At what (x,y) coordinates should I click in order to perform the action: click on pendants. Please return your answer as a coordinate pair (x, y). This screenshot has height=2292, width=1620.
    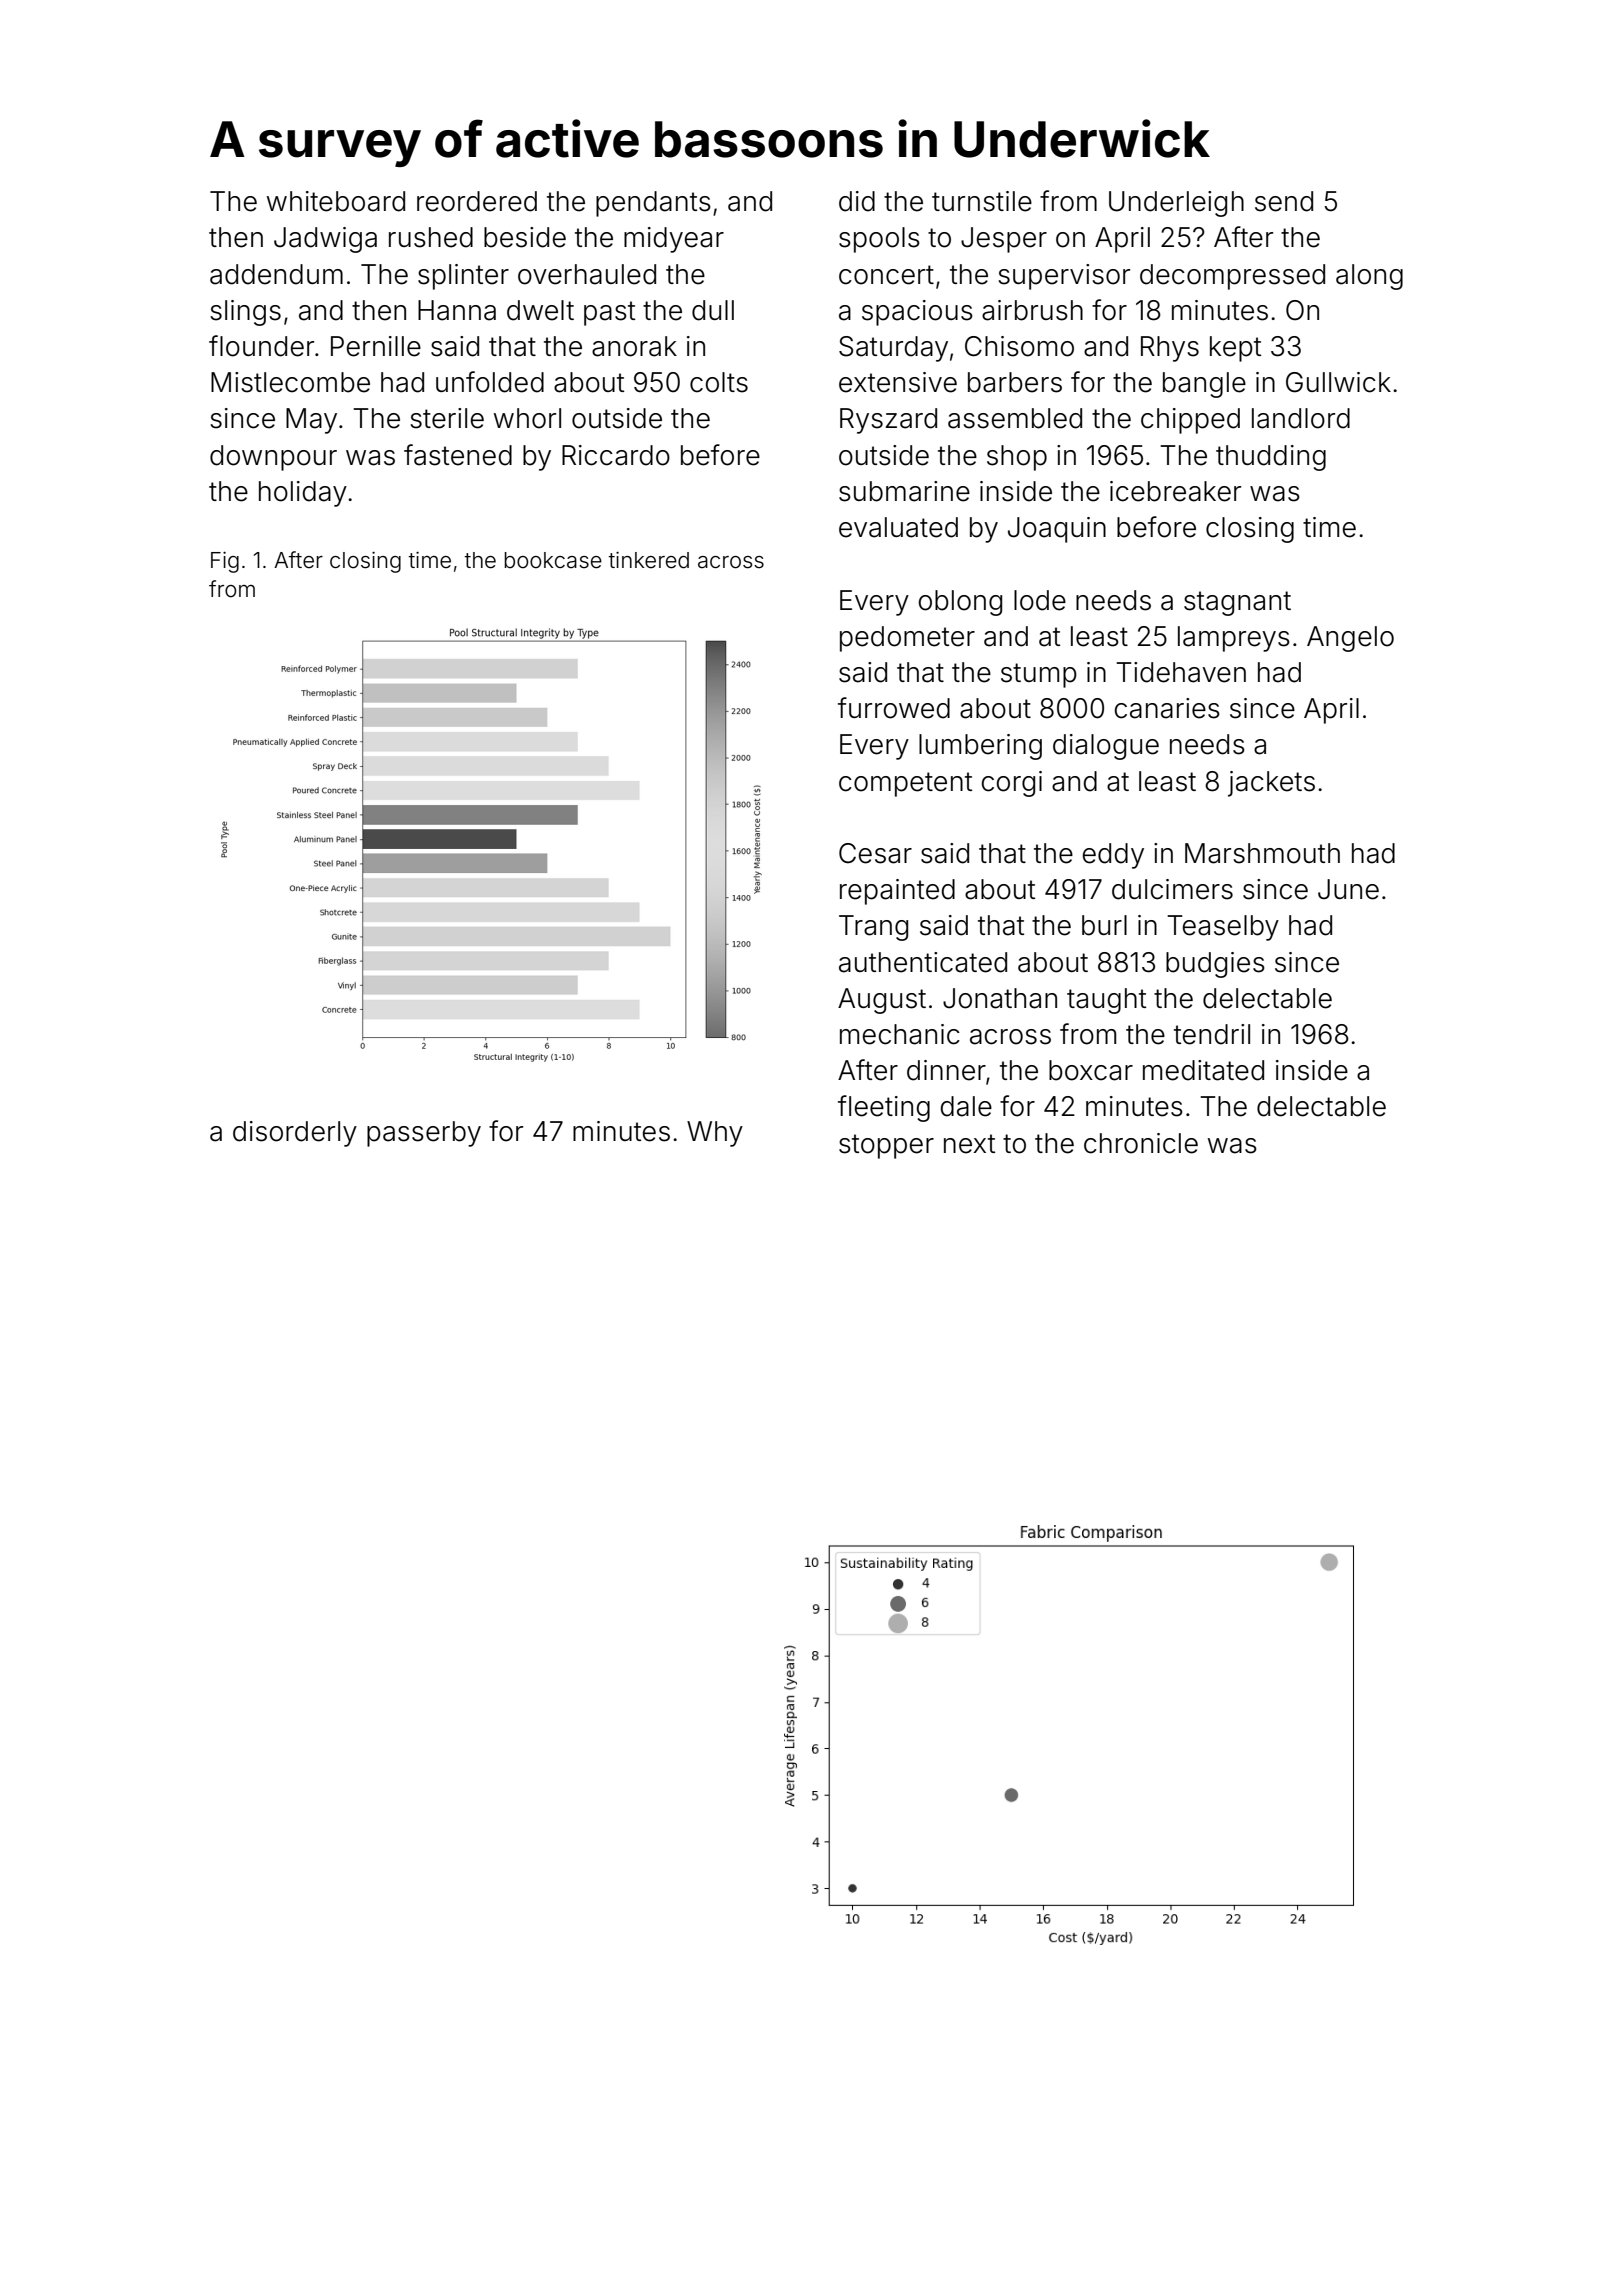
    Looking at the image, I should click on (653, 204).
